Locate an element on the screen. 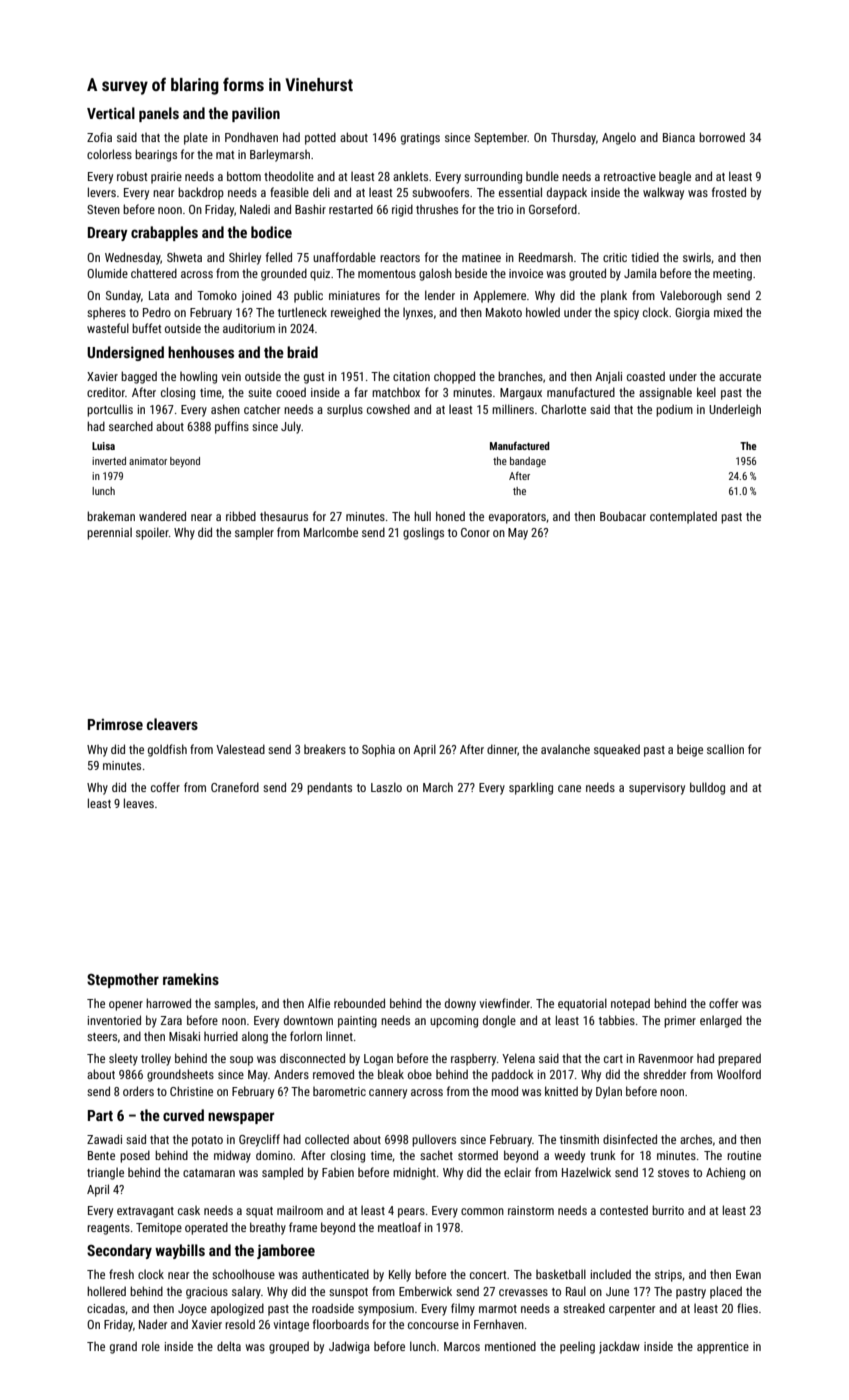 This screenshot has width=849, height=1400. rebounded is located at coordinates (359, 1003).
